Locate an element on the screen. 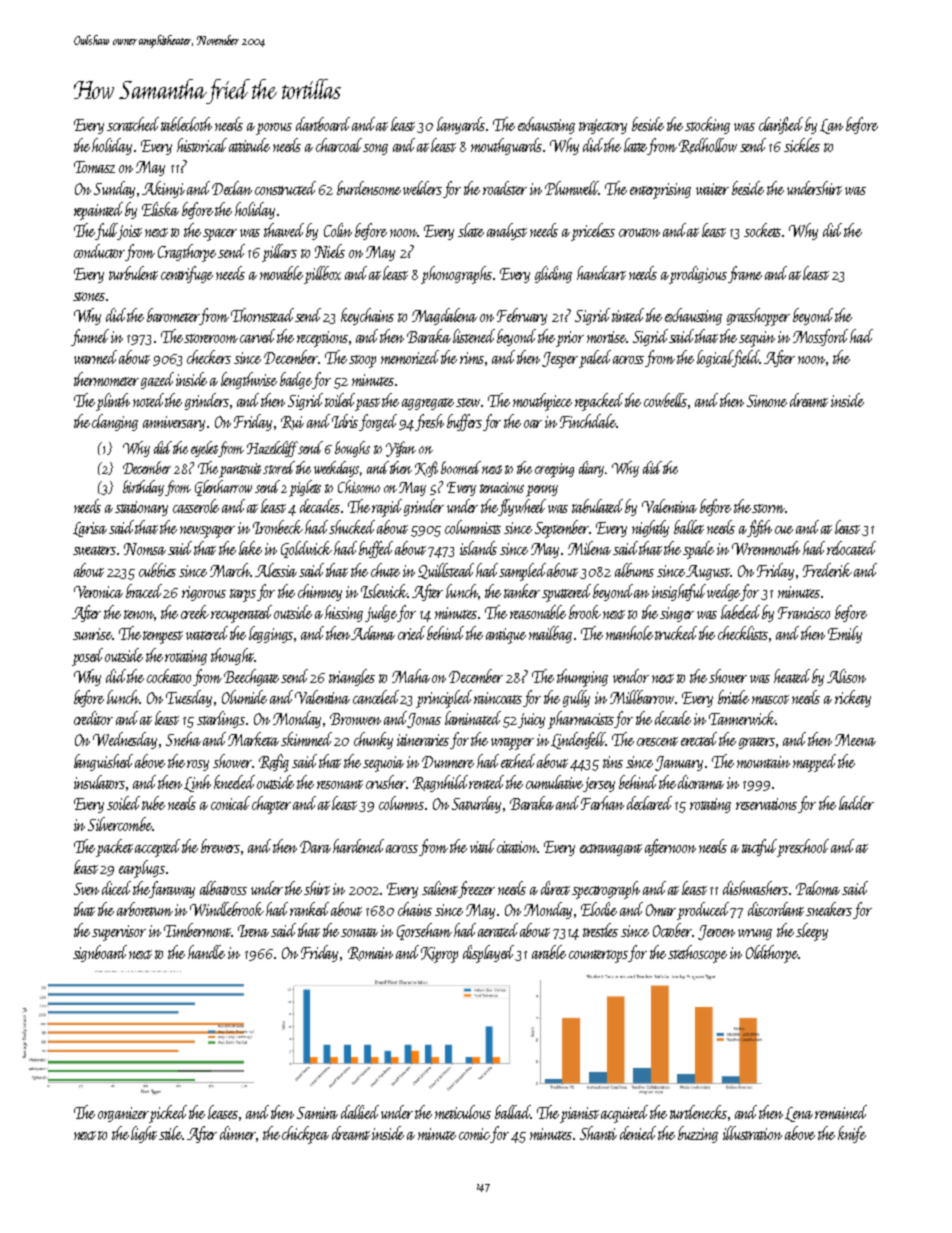 The image size is (952, 1233). principled is located at coordinates (444, 699).
